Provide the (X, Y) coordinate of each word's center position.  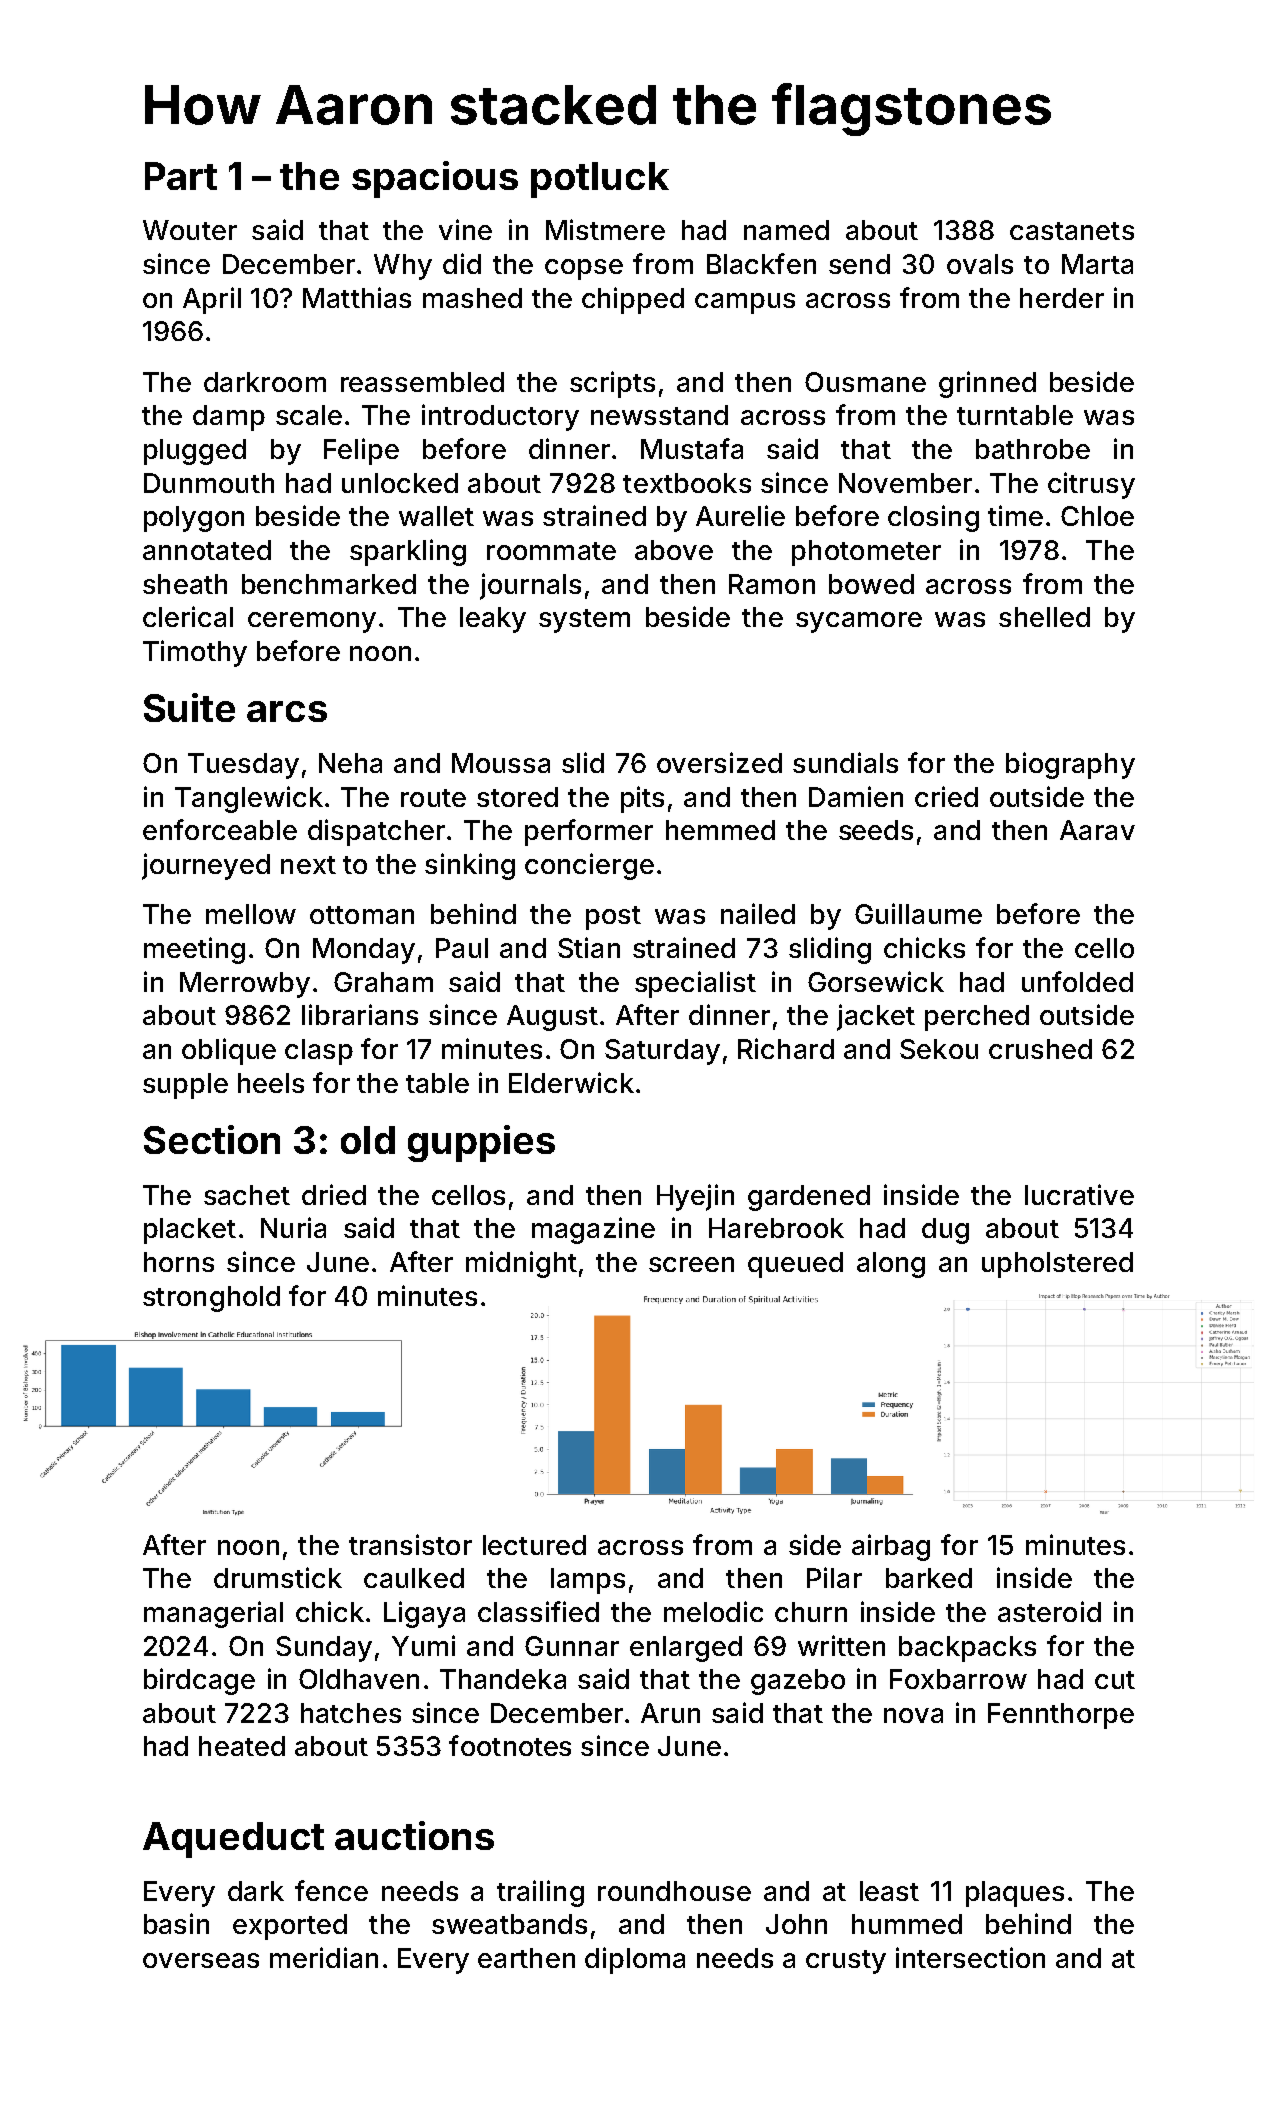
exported (290, 1927)
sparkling (408, 552)
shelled (1044, 617)
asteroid (1049, 1611)
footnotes (510, 1745)
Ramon (772, 584)
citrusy (1091, 485)
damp (229, 418)
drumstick (278, 1577)
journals (530, 586)
